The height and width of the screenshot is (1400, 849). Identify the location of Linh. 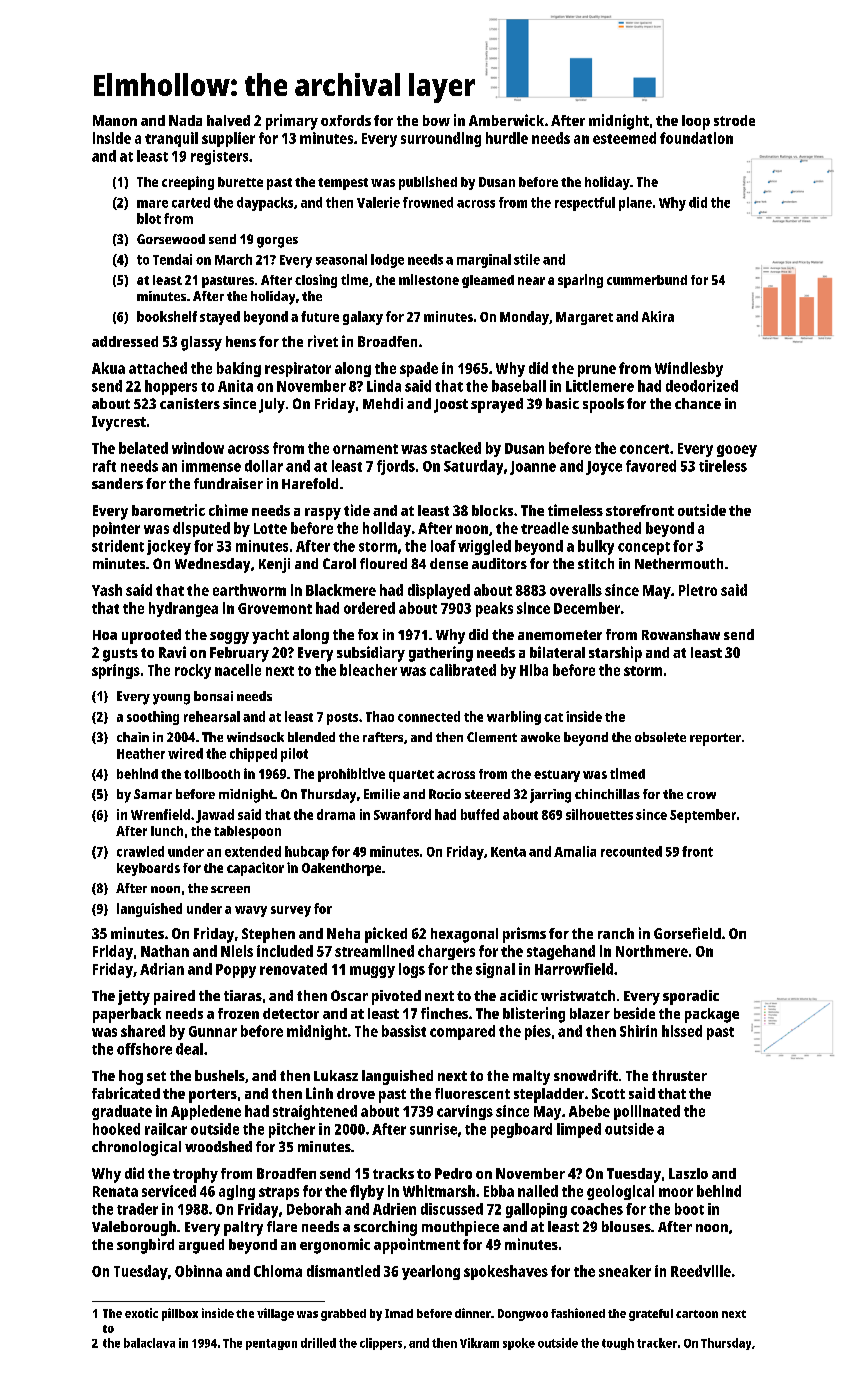
(319, 1093).
